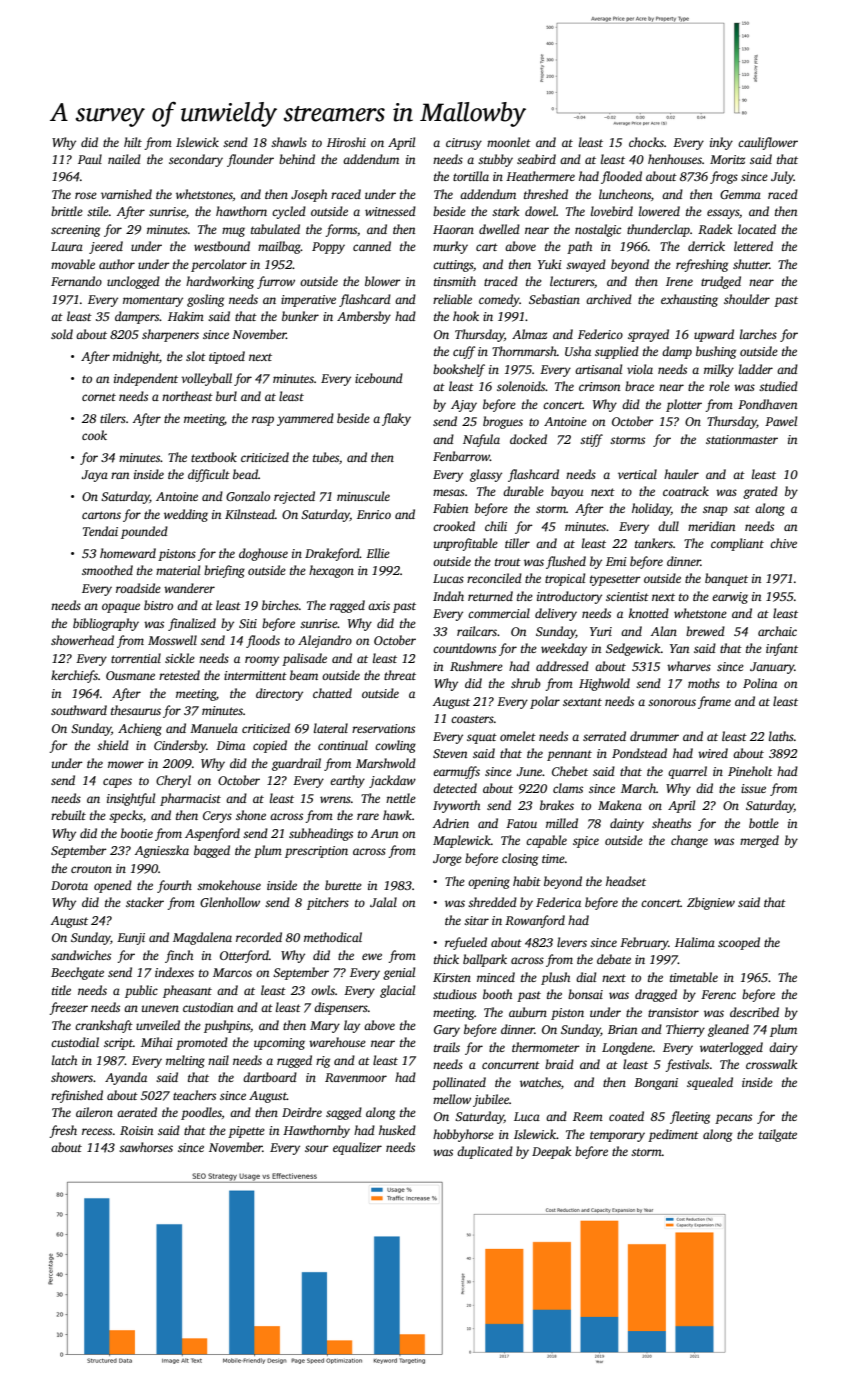  I want to click on Brian, so click(622, 1029).
